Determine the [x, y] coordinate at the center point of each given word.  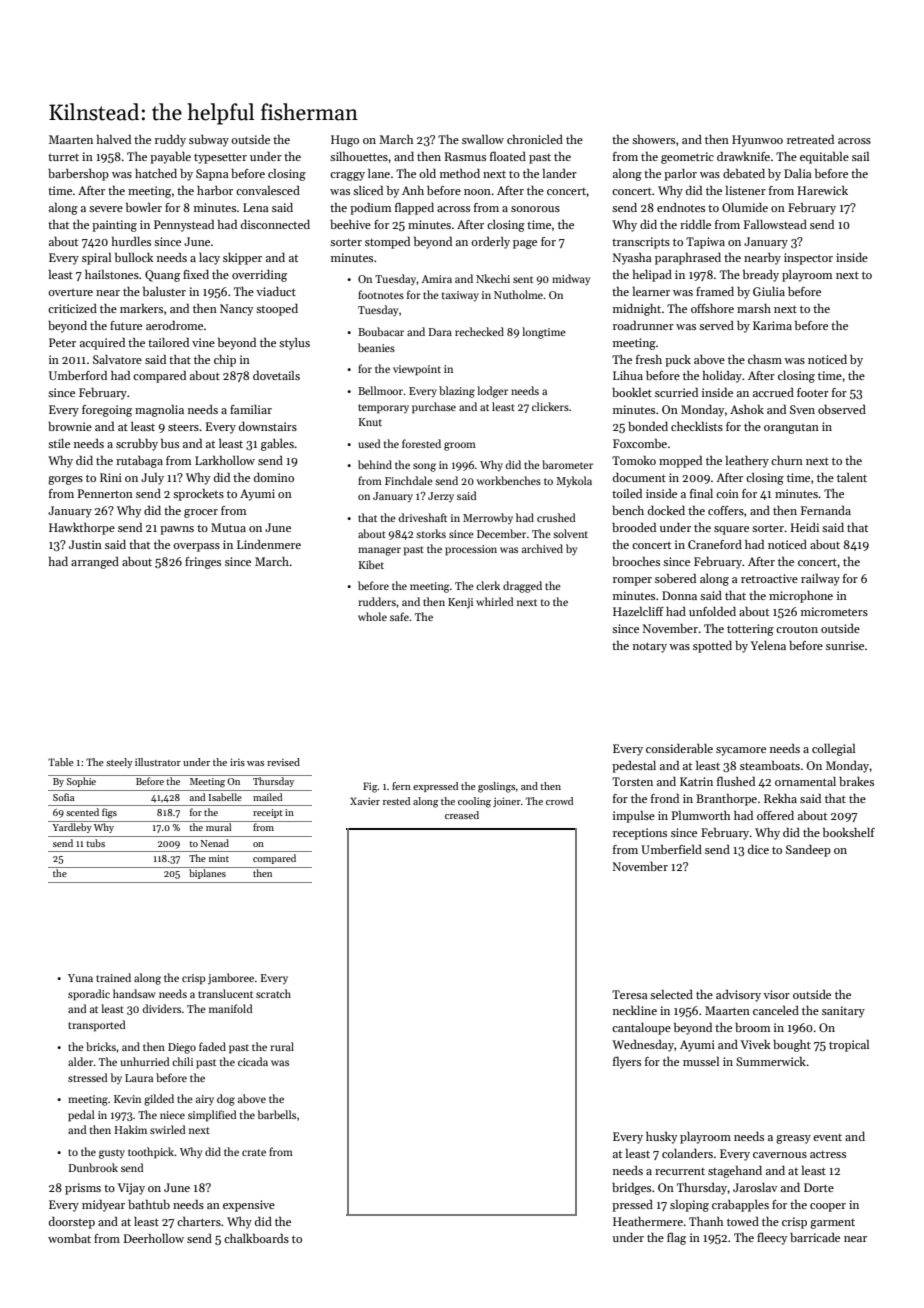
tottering [750, 630]
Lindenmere [269, 544]
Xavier [365, 801]
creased [462, 815]
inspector [808, 259]
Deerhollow [154, 1238]
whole [372, 616]
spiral [96, 259]
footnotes [381, 294]
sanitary [843, 1012]
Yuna [80, 978]
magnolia [159, 411]
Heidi [805, 527]
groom [460, 446]
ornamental [805, 781]
